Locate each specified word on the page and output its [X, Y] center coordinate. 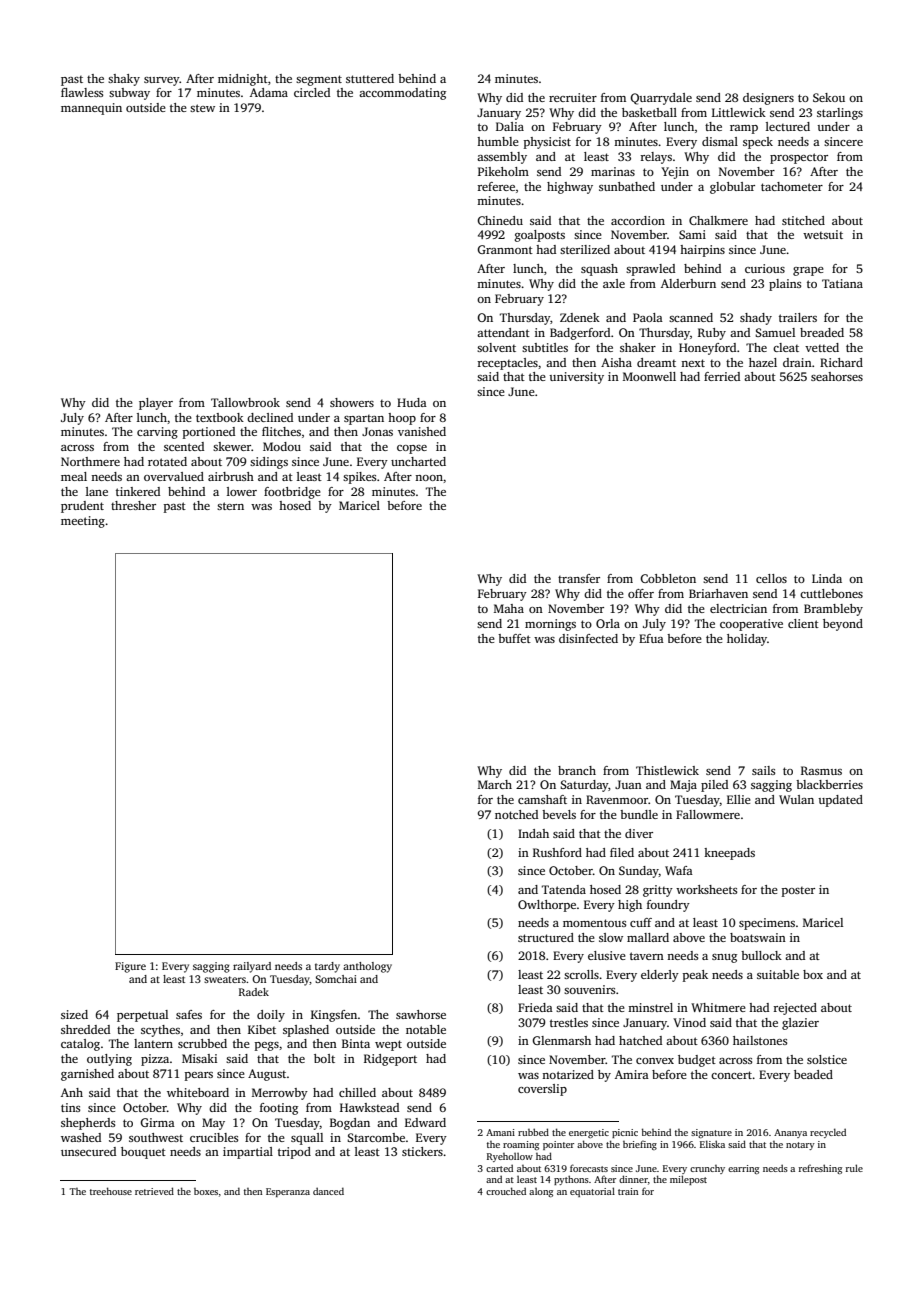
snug [724, 958]
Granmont [505, 249]
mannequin [91, 109]
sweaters [225, 979]
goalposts [540, 236]
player [156, 404]
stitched [803, 220]
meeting [83, 522]
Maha [509, 608]
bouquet [143, 1153]
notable [426, 1029]
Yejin [675, 173]
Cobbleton [668, 578]
